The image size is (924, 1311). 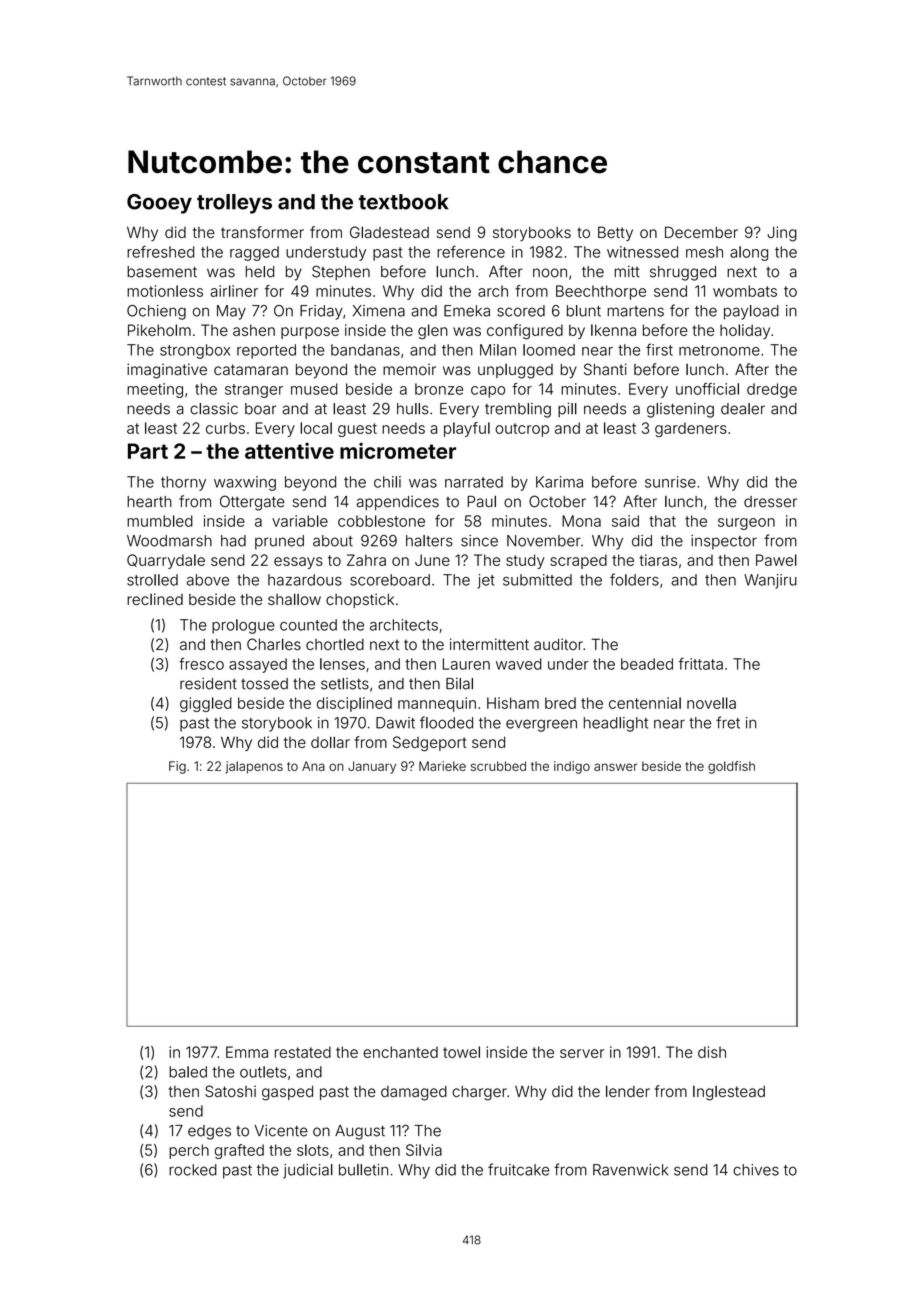 I want to click on pruned, so click(x=279, y=542).
